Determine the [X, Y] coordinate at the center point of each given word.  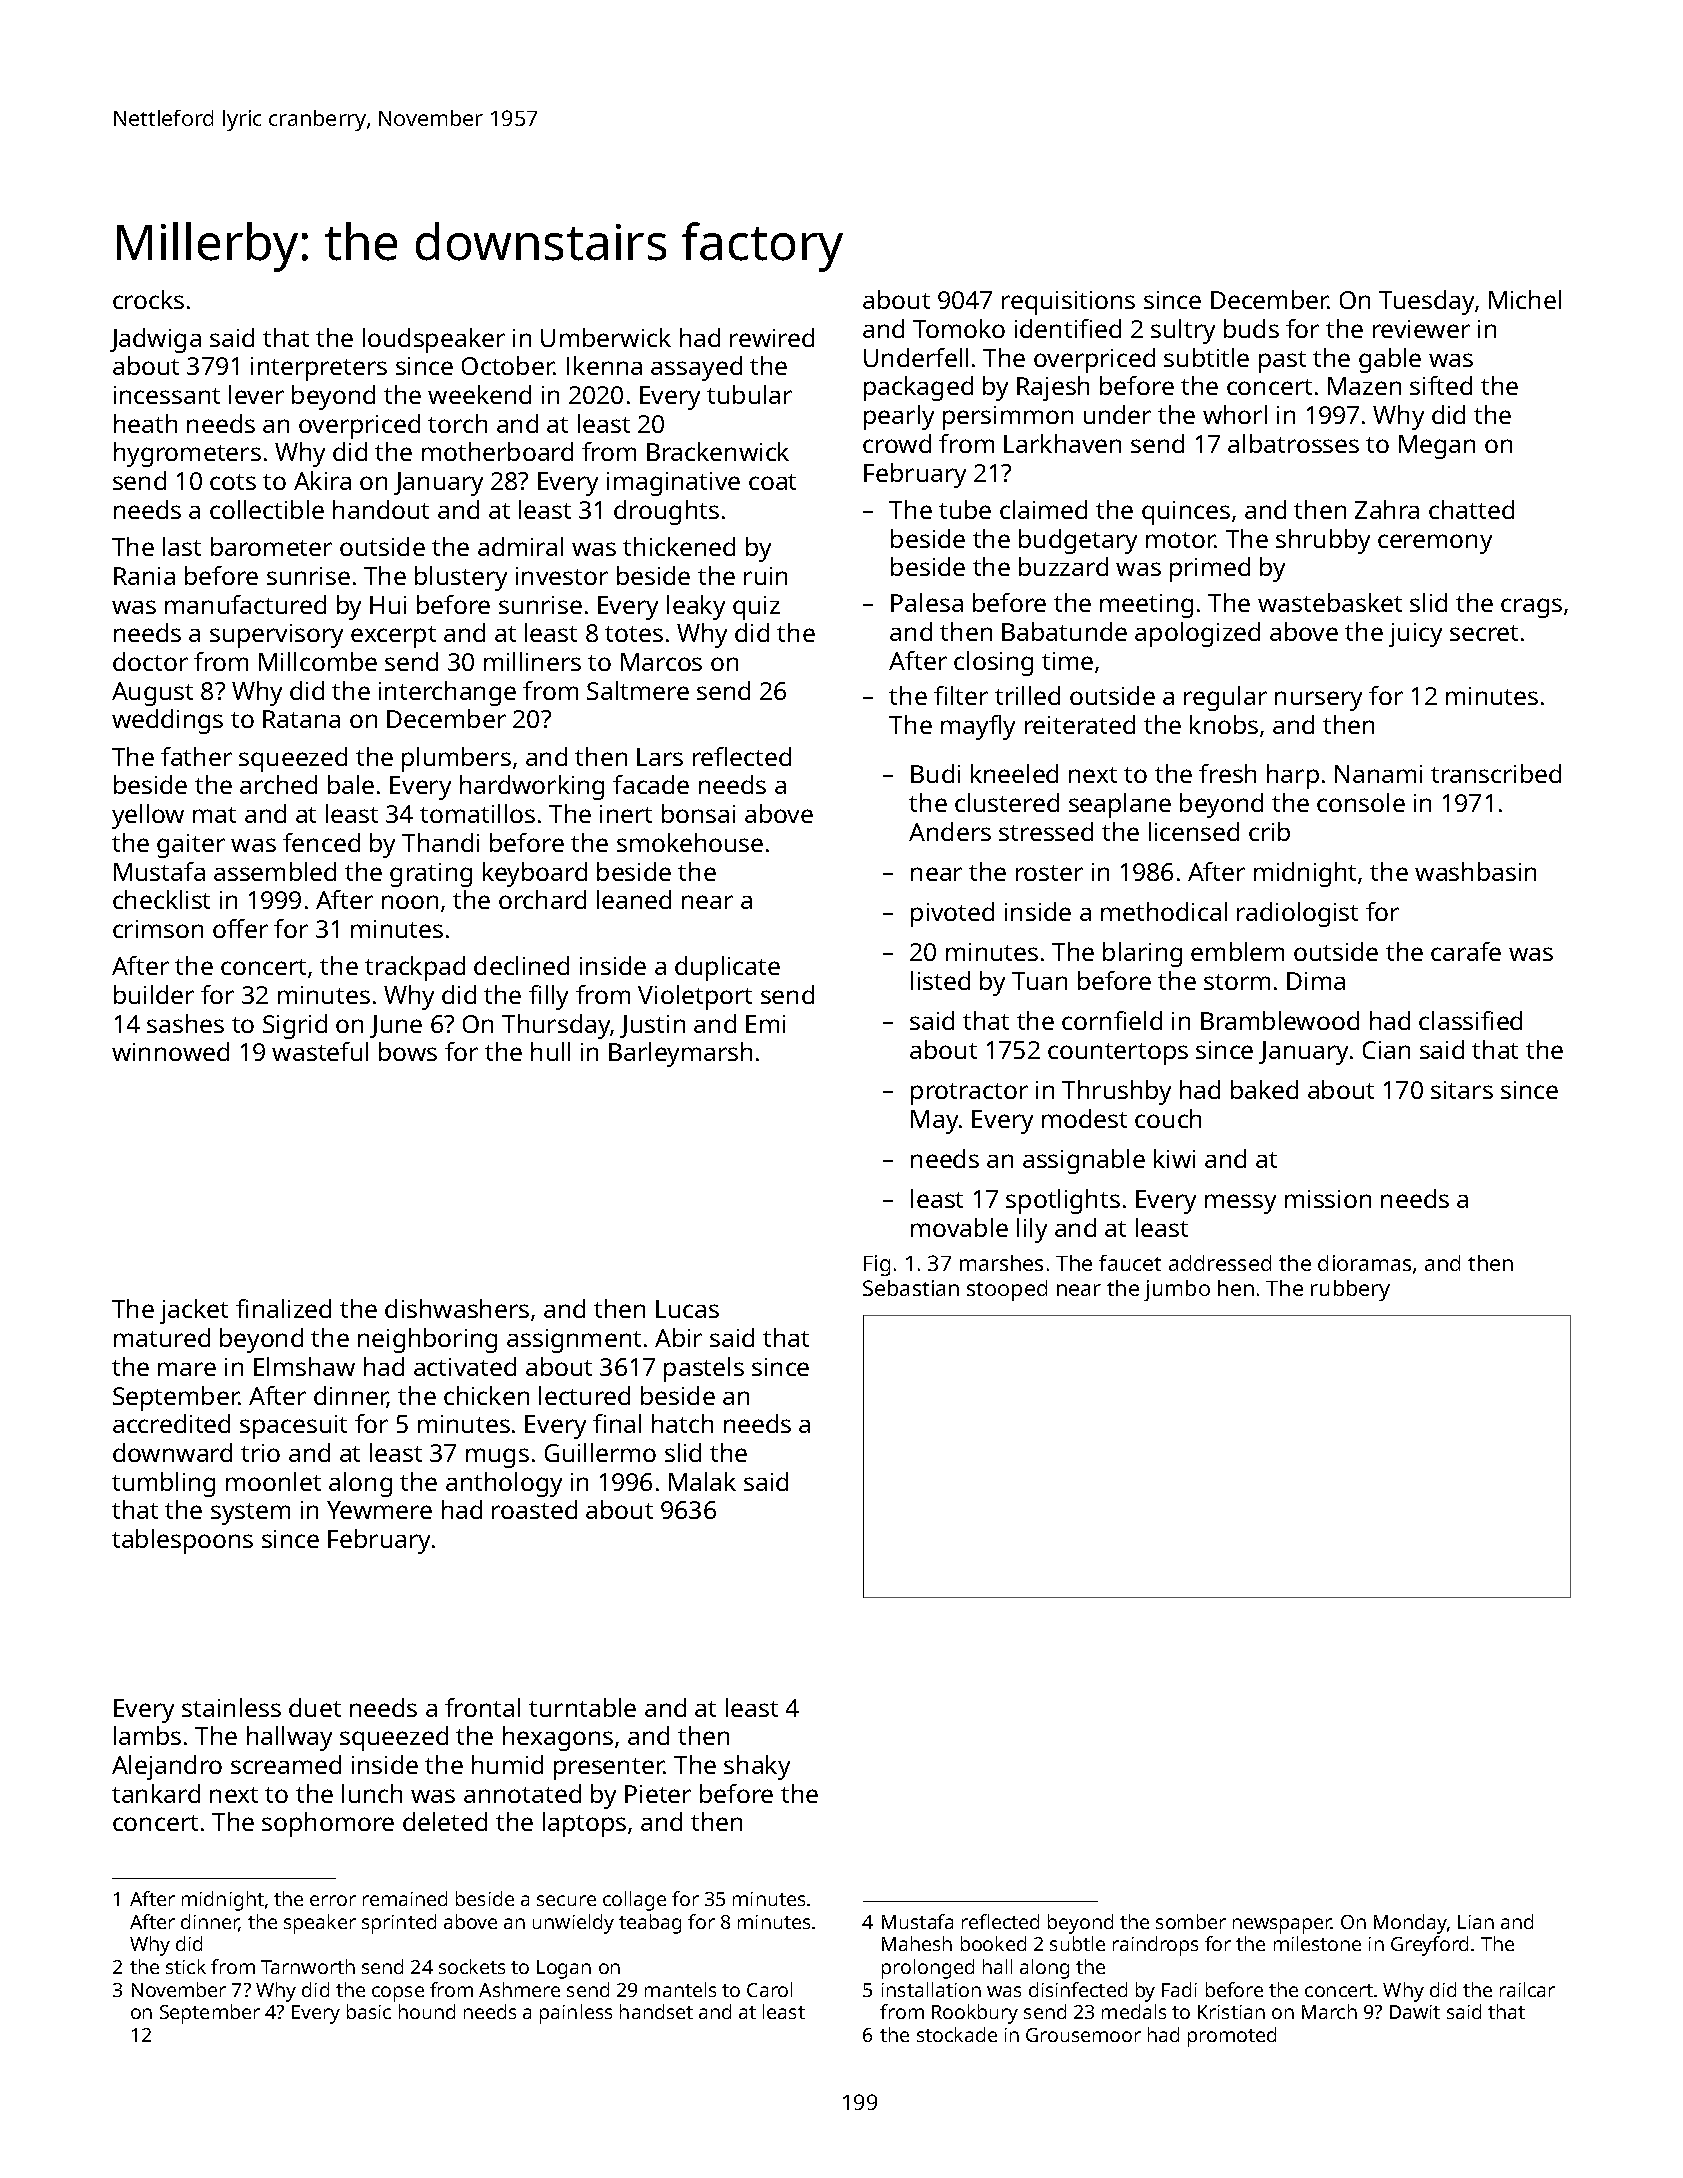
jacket [194, 1311]
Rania [144, 576]
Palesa [927, 602]
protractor [969, 1094]
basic [369, 2011]
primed [1210, 569]
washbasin [1475, 871]
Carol [769, 1989]
